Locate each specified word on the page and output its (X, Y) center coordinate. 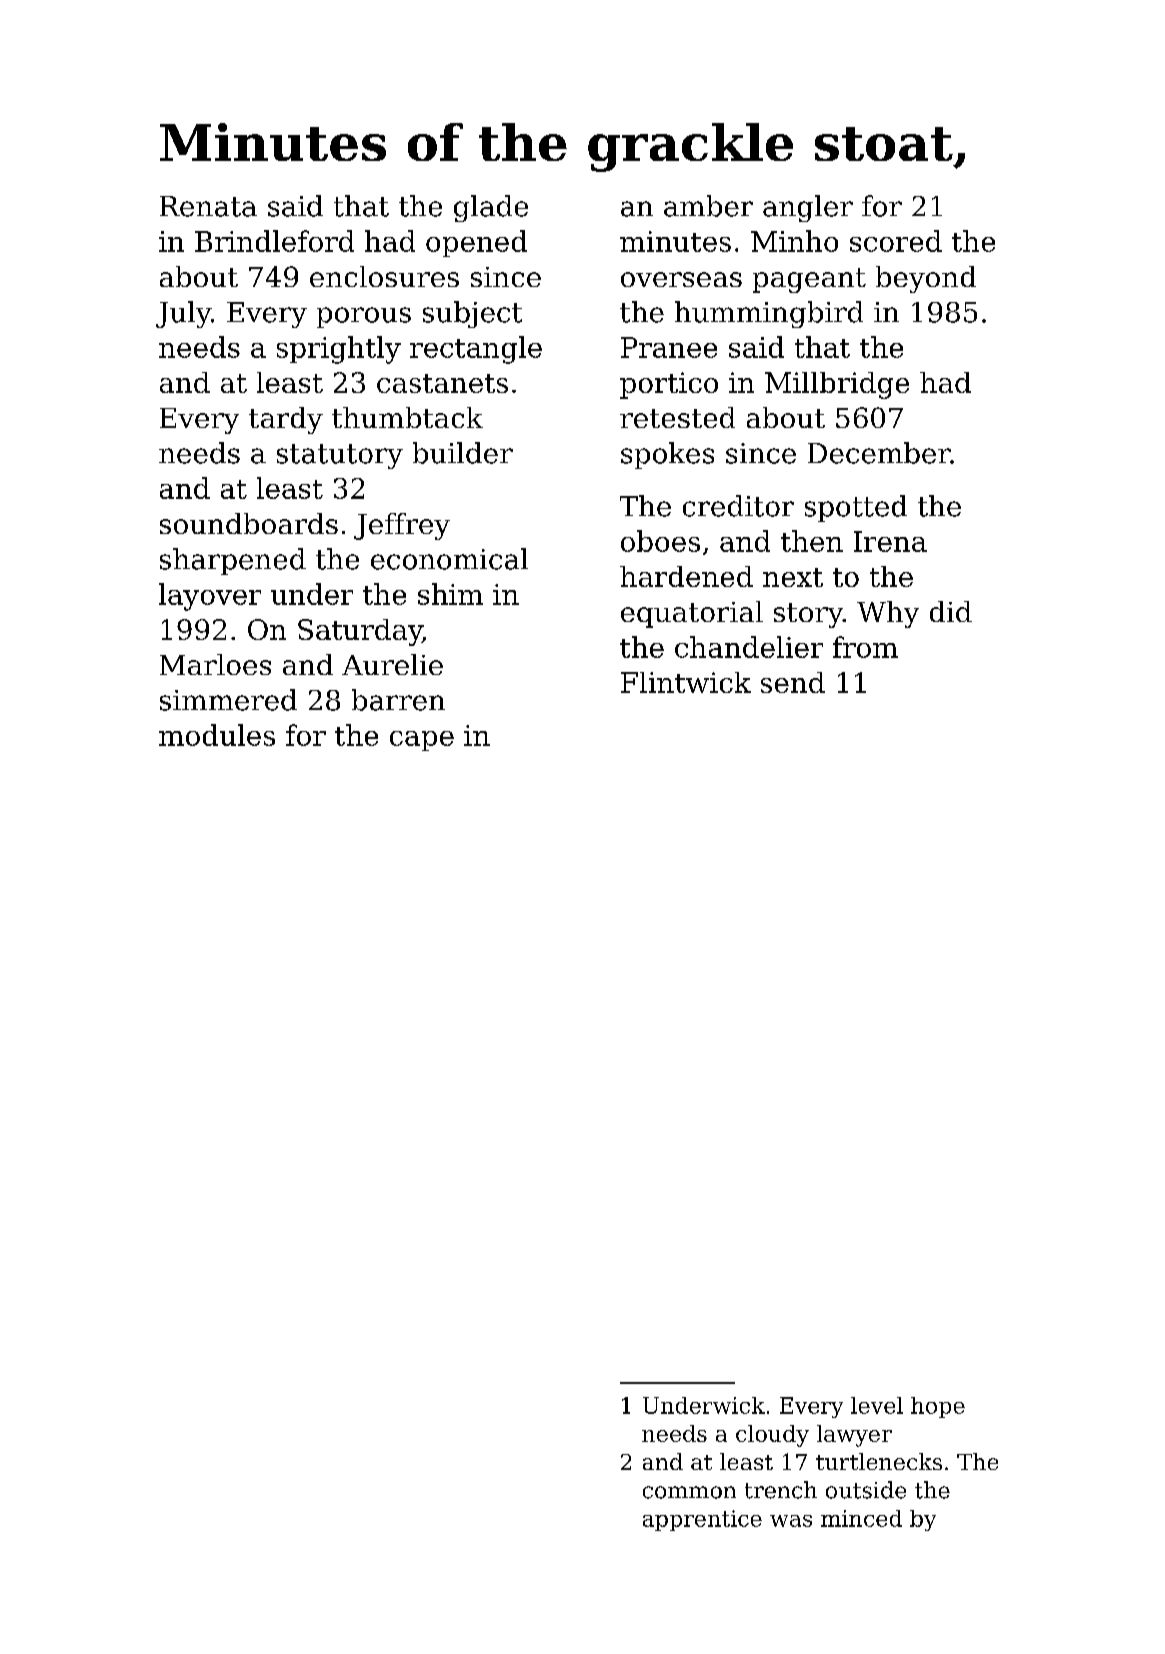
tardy (286, 420)
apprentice (702, 1520)
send (793, 682)
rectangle (476, 350)
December (879, 453)
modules (217, 735)
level (877, 1405)
